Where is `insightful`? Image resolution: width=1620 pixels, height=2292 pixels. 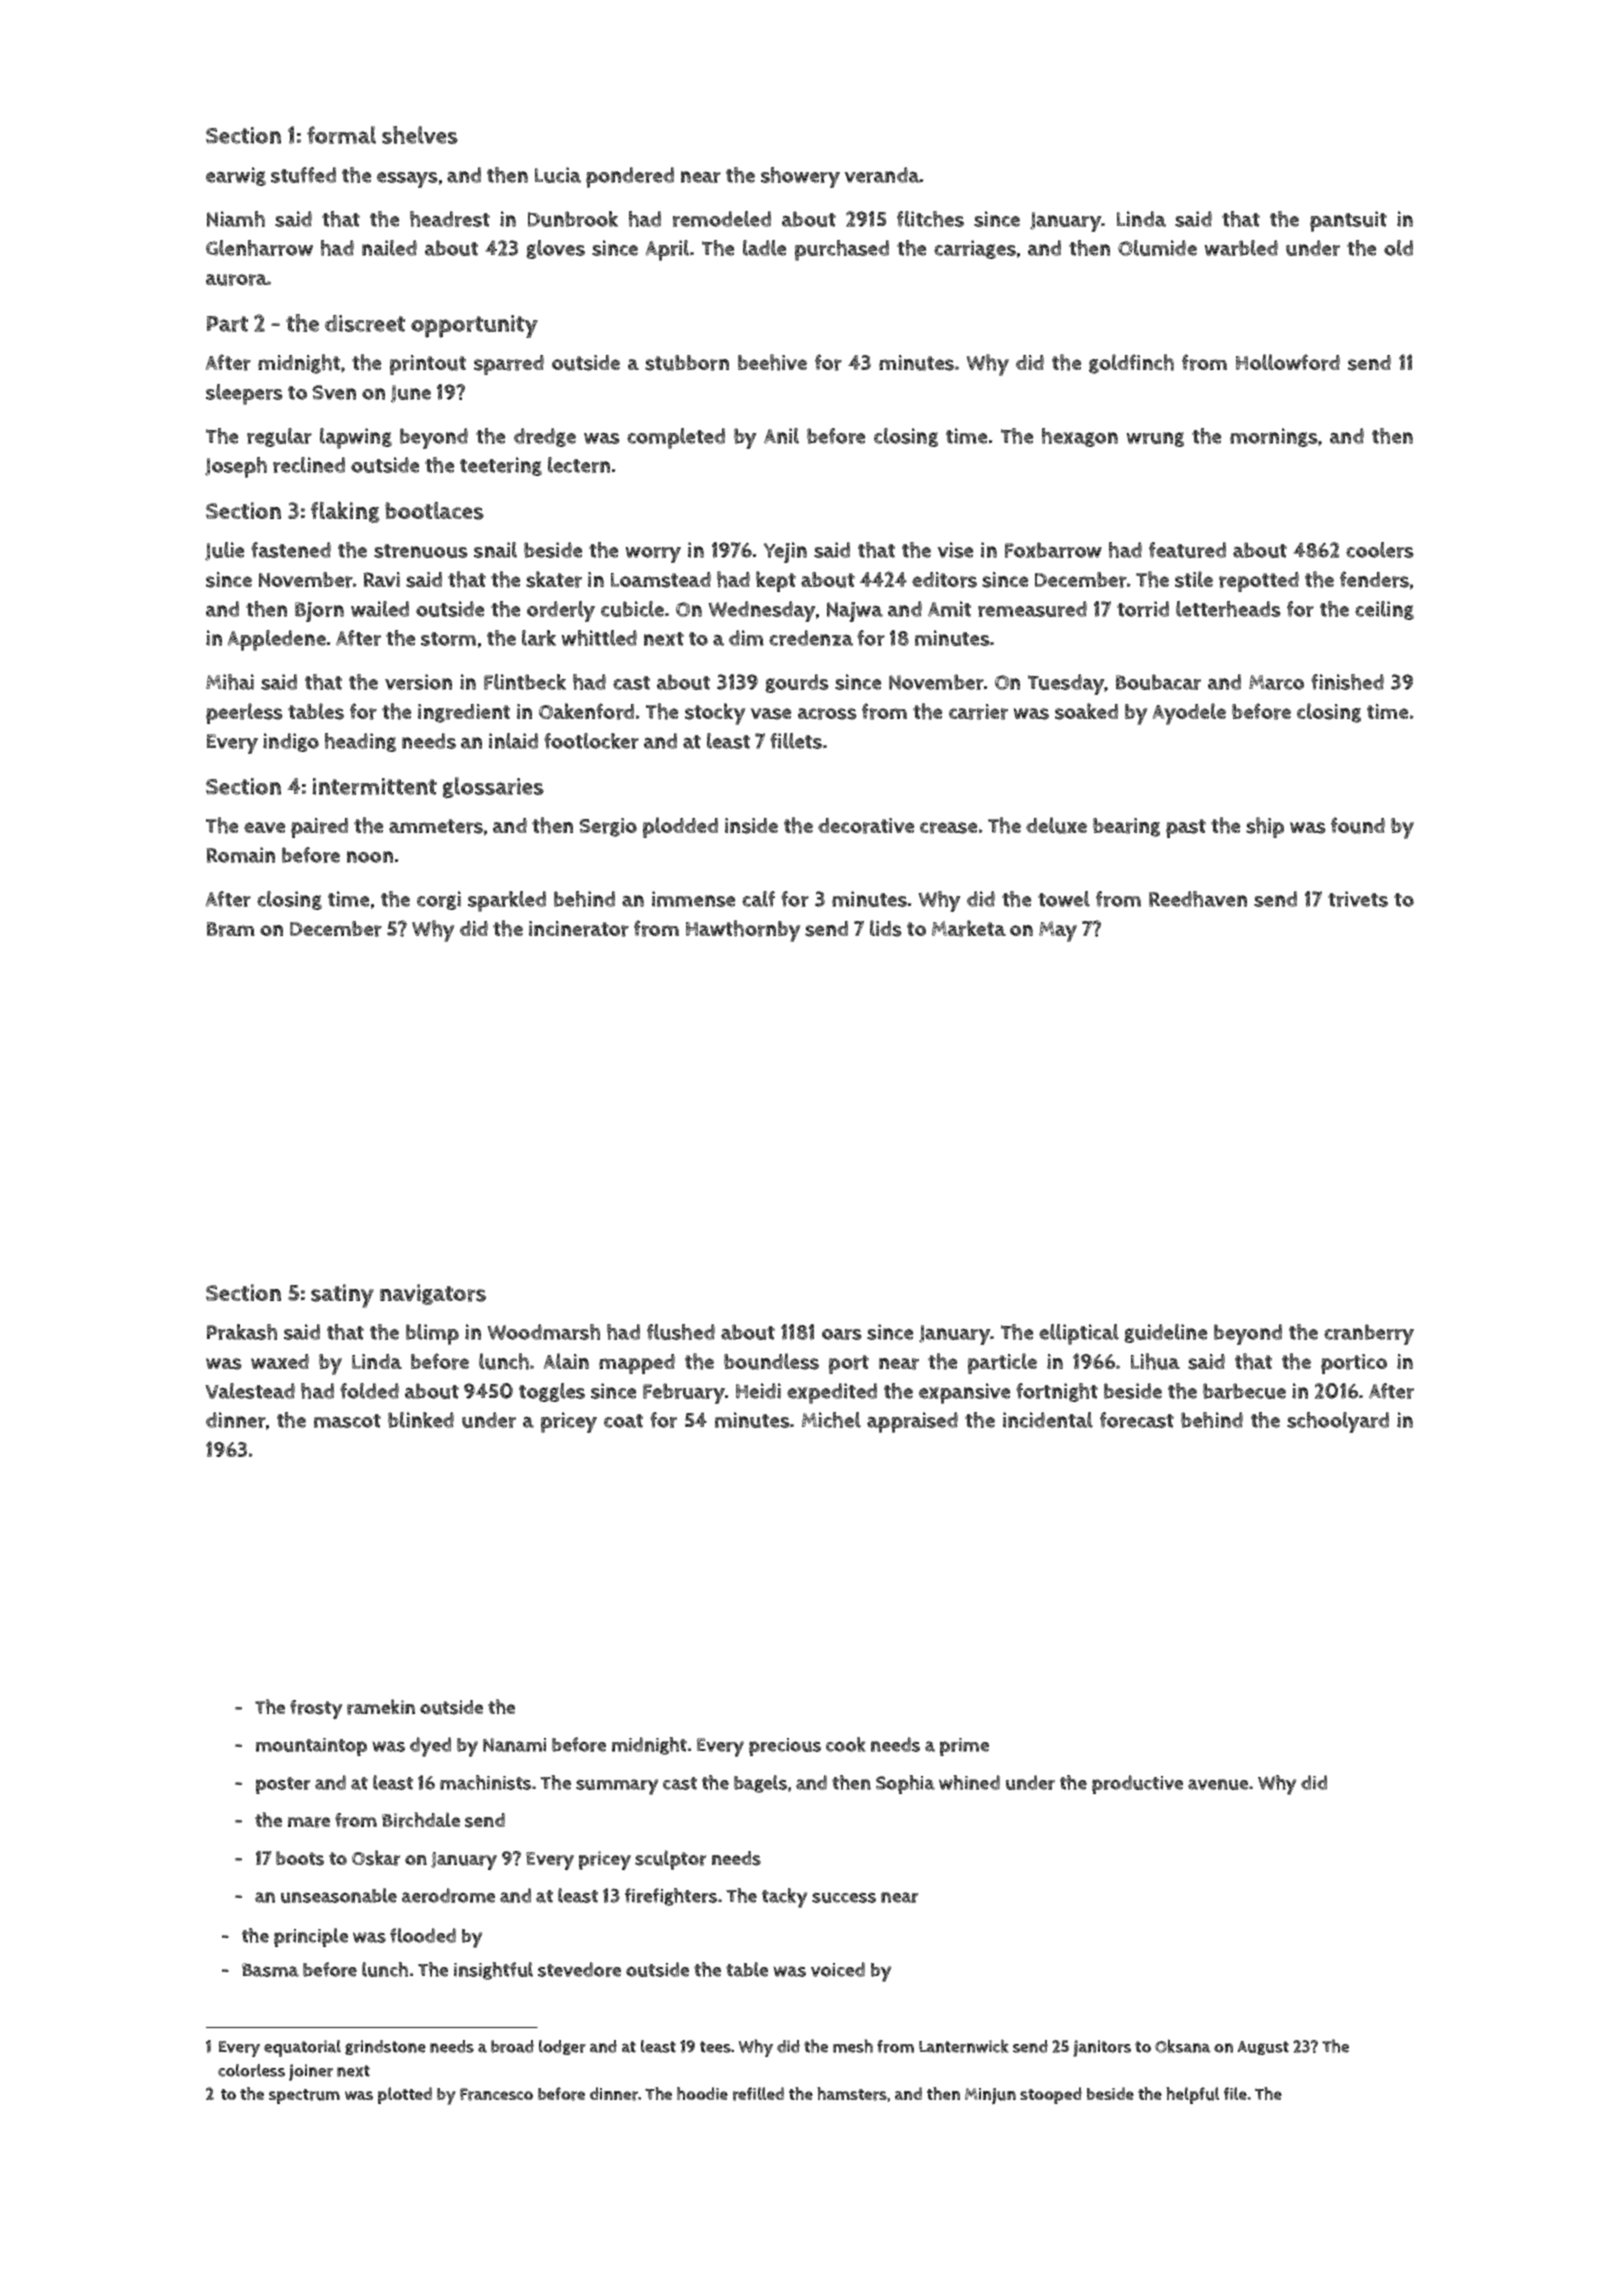 insightful is located at coordinates (493, 1971).
